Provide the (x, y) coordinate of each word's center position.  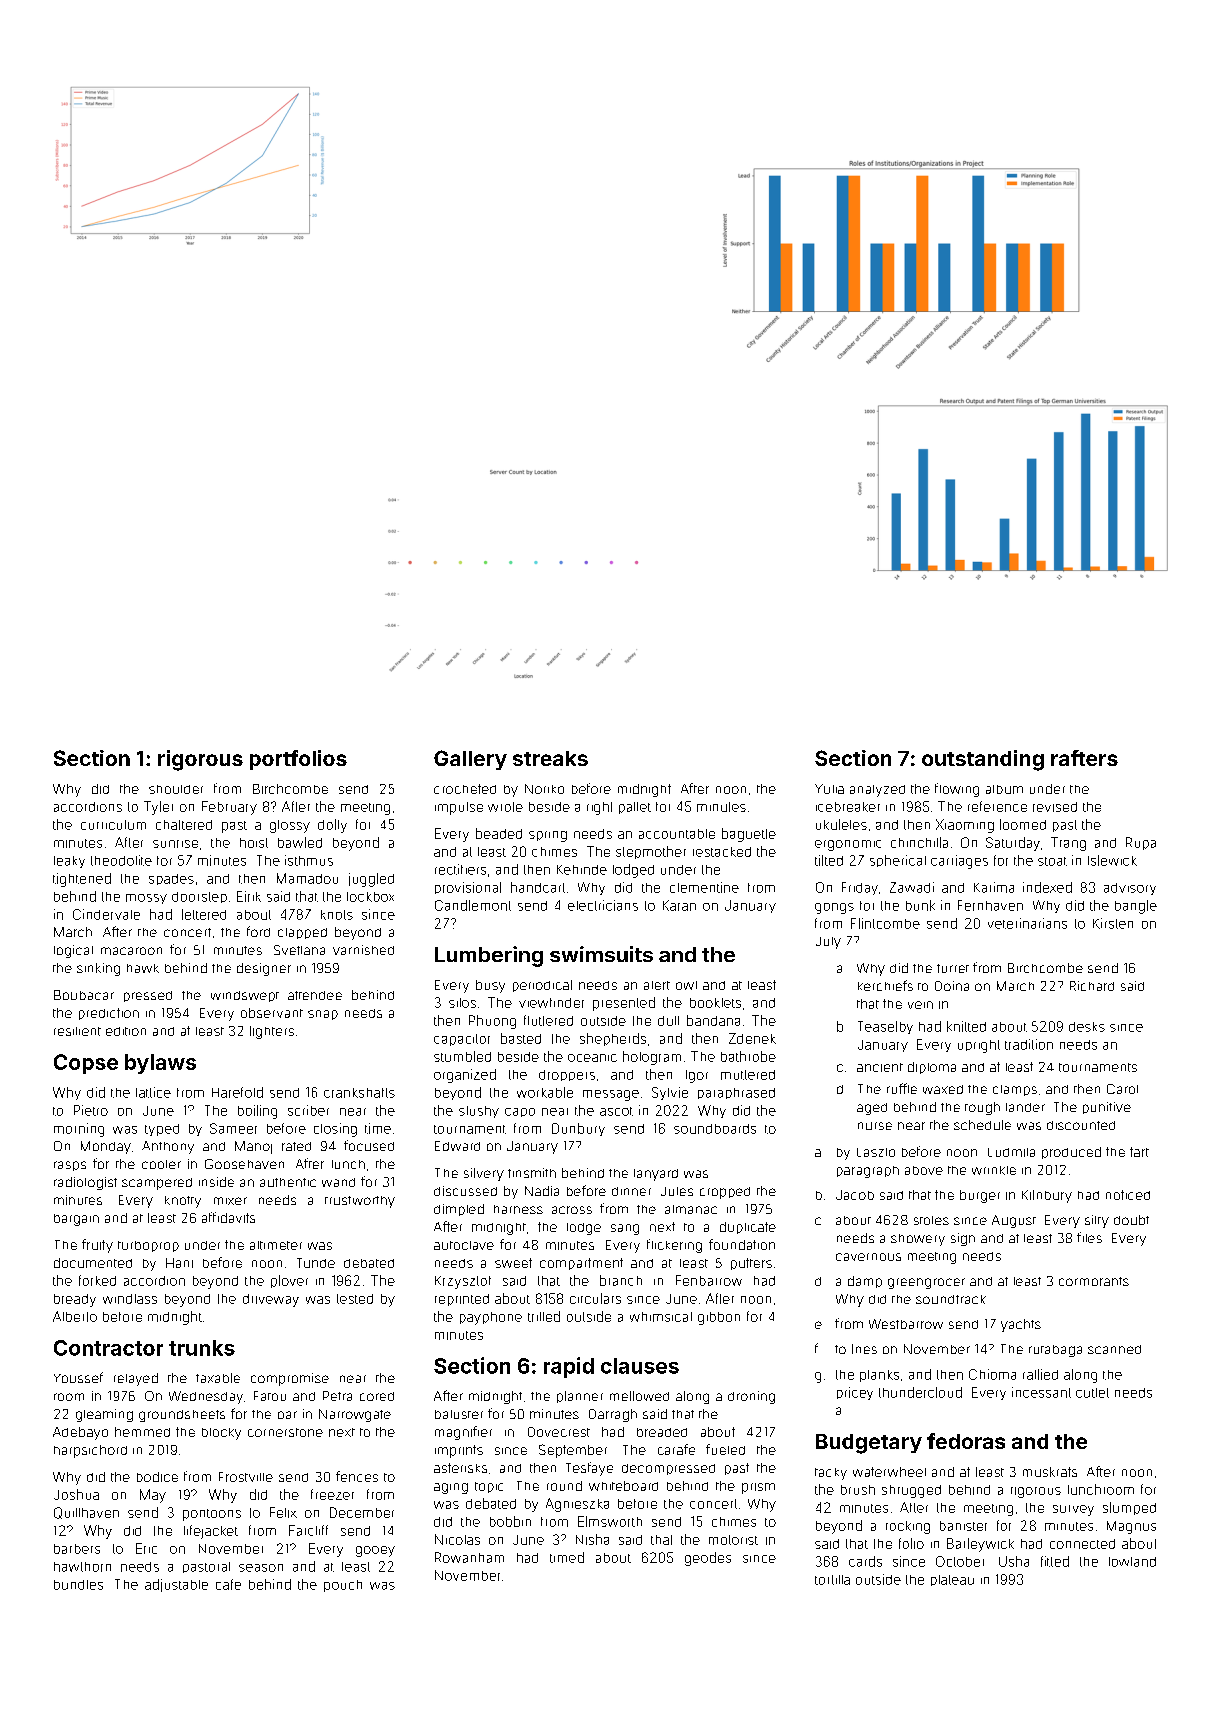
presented (624, 1004)
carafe (676, 1449)
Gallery (470, 760)
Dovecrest (559, 1432)
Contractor (108, 1348)
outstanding (983, 760)
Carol (1122, 1089)
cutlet (1092, 1393)
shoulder (176, 789)
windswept (245, 996)
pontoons (212, 1515)
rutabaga (1055, 1351)
